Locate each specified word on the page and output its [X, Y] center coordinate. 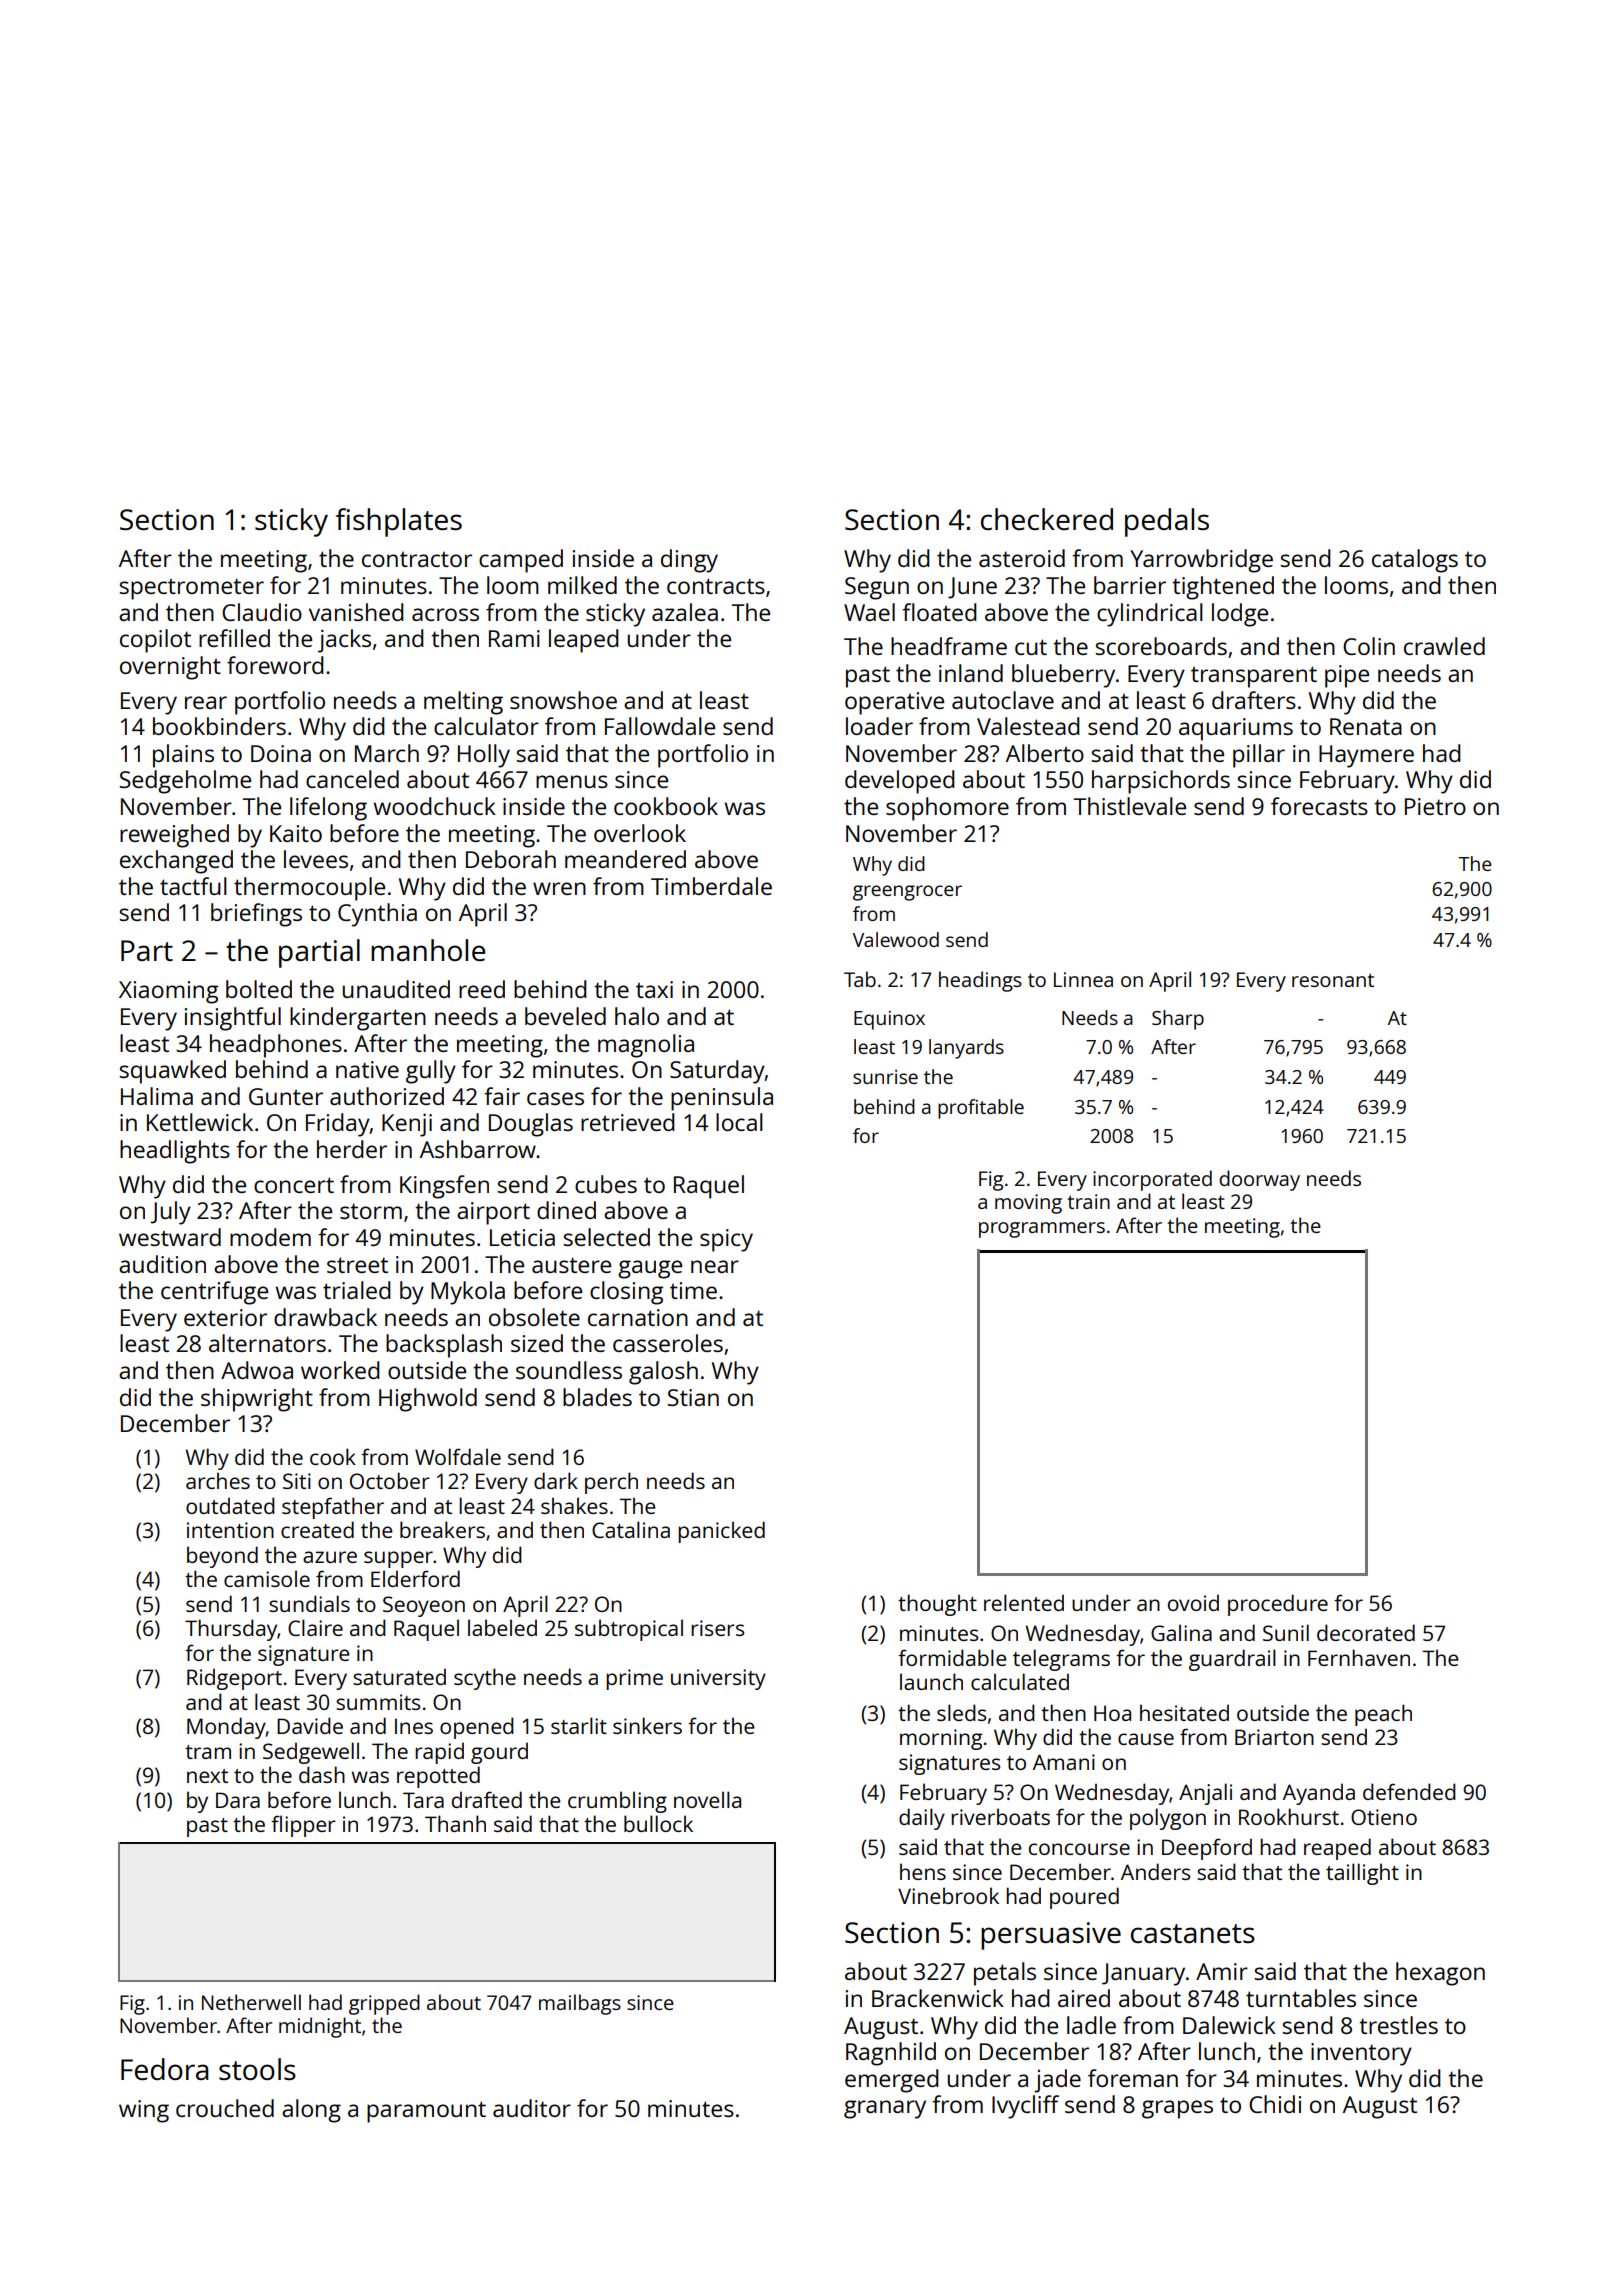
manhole [428, 950]
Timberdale [711, 886]
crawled [1444, 646]
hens [923, 1871]
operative [894, 703]
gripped [384, 2004]
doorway [1259, 1180]
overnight [170, 668]
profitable [981, 1109]
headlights [175, 1152]
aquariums [1236, 729]
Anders [1155, 1871]
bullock [658, 1823]
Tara [423, 1800]
